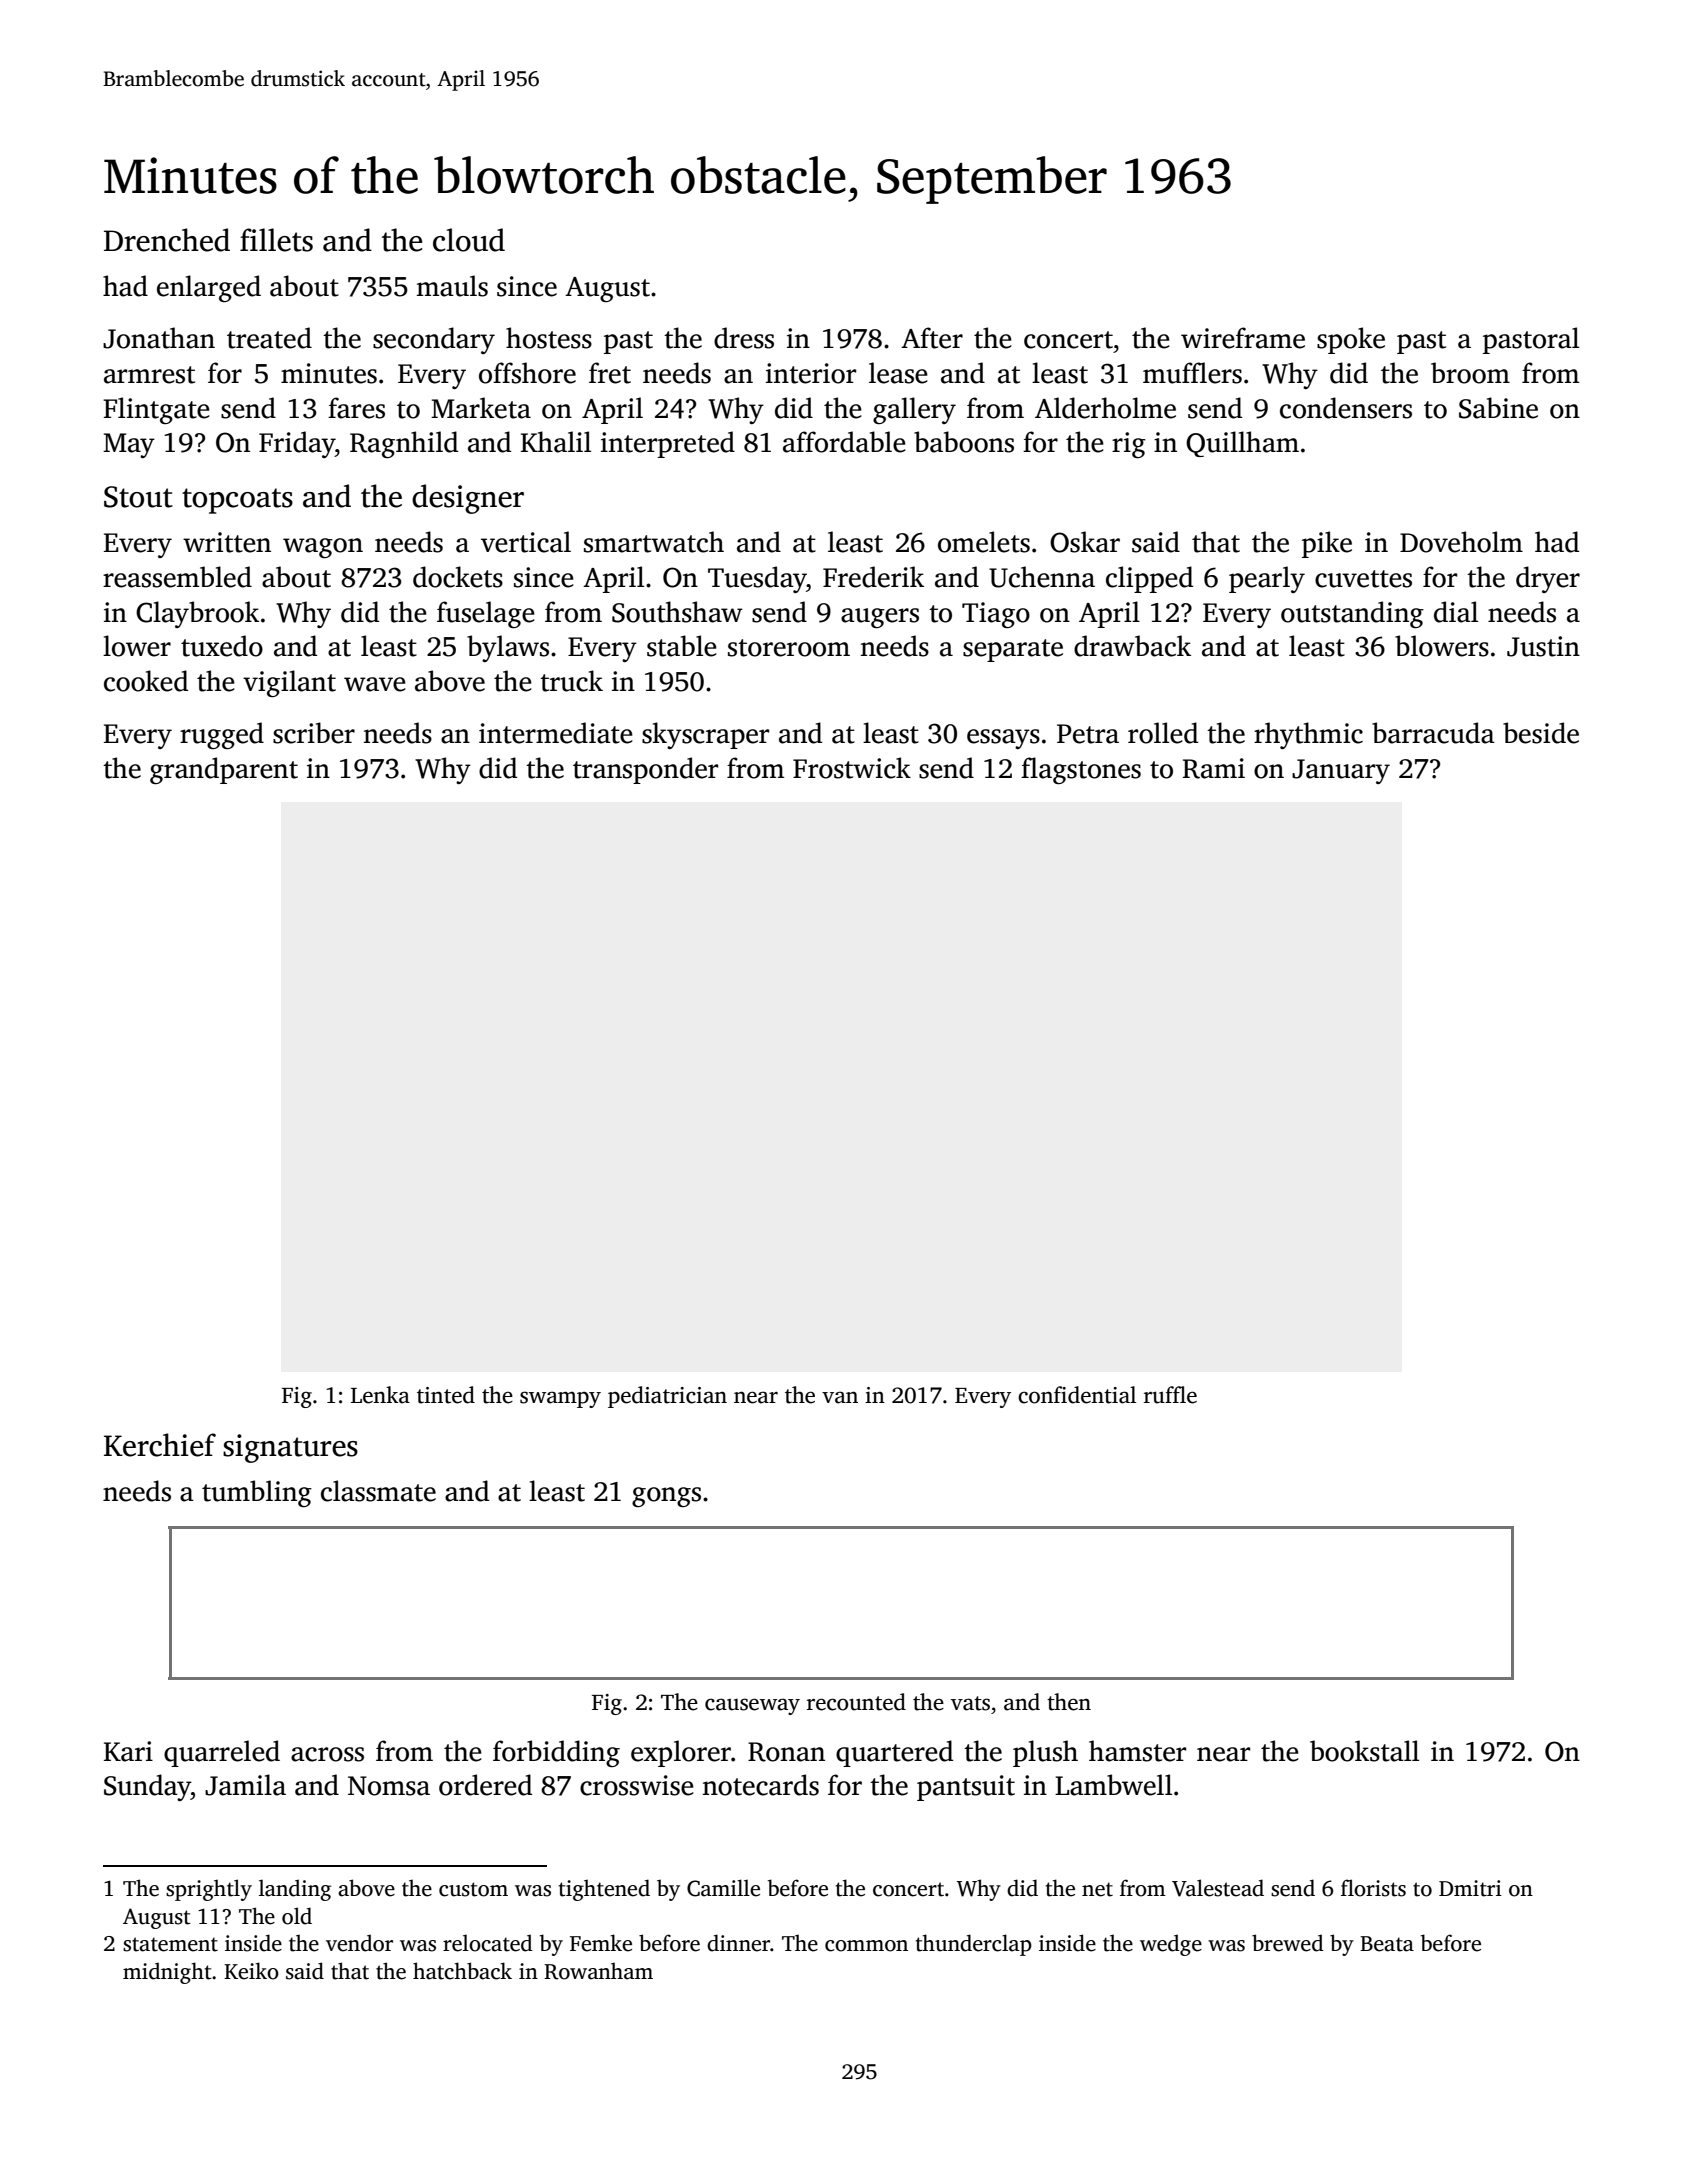  Describe the element at coordinates (852, 768) in the image. I see `Frostwick` at that location.
